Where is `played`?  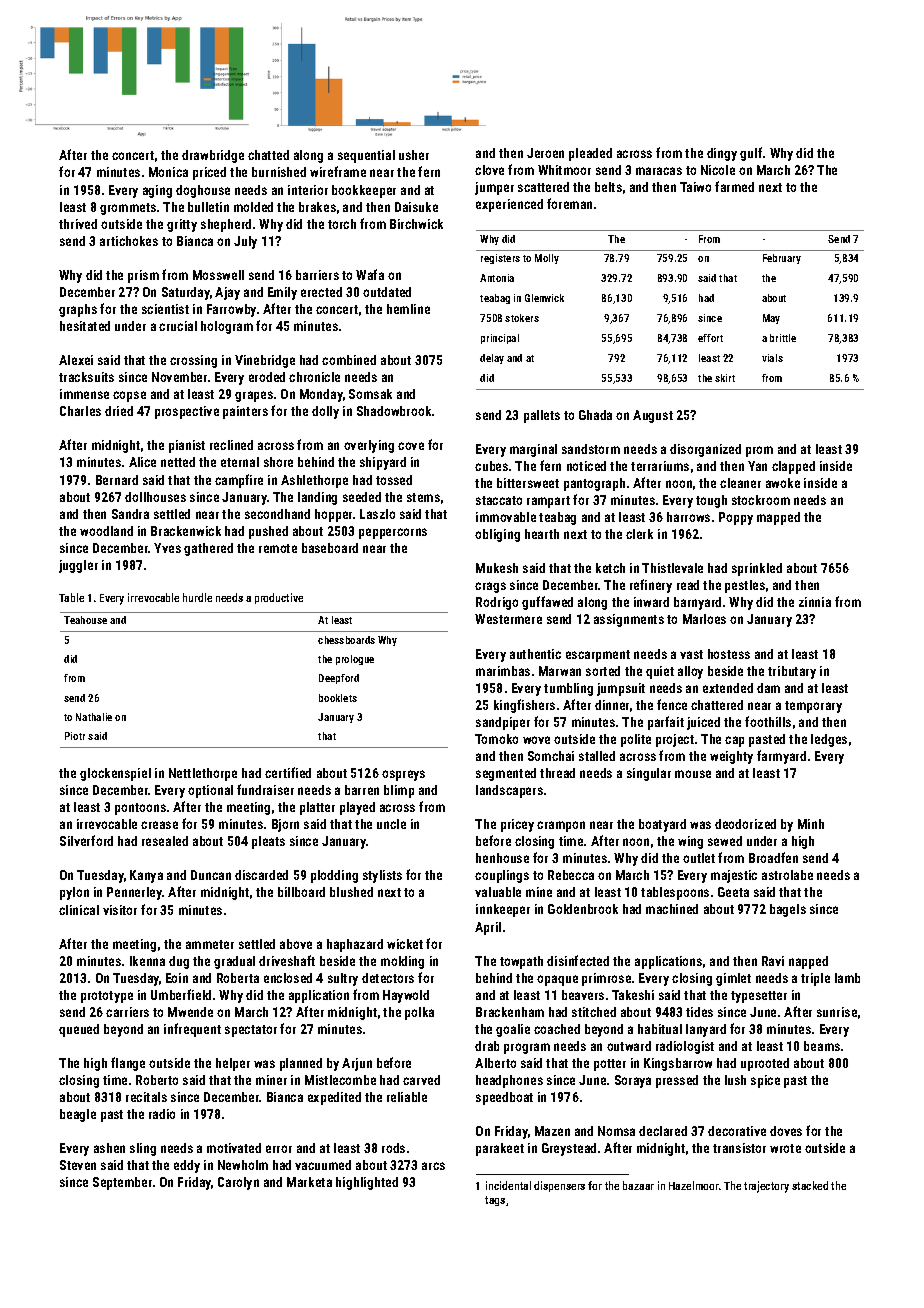
played is located at coordinates (357, 808).
